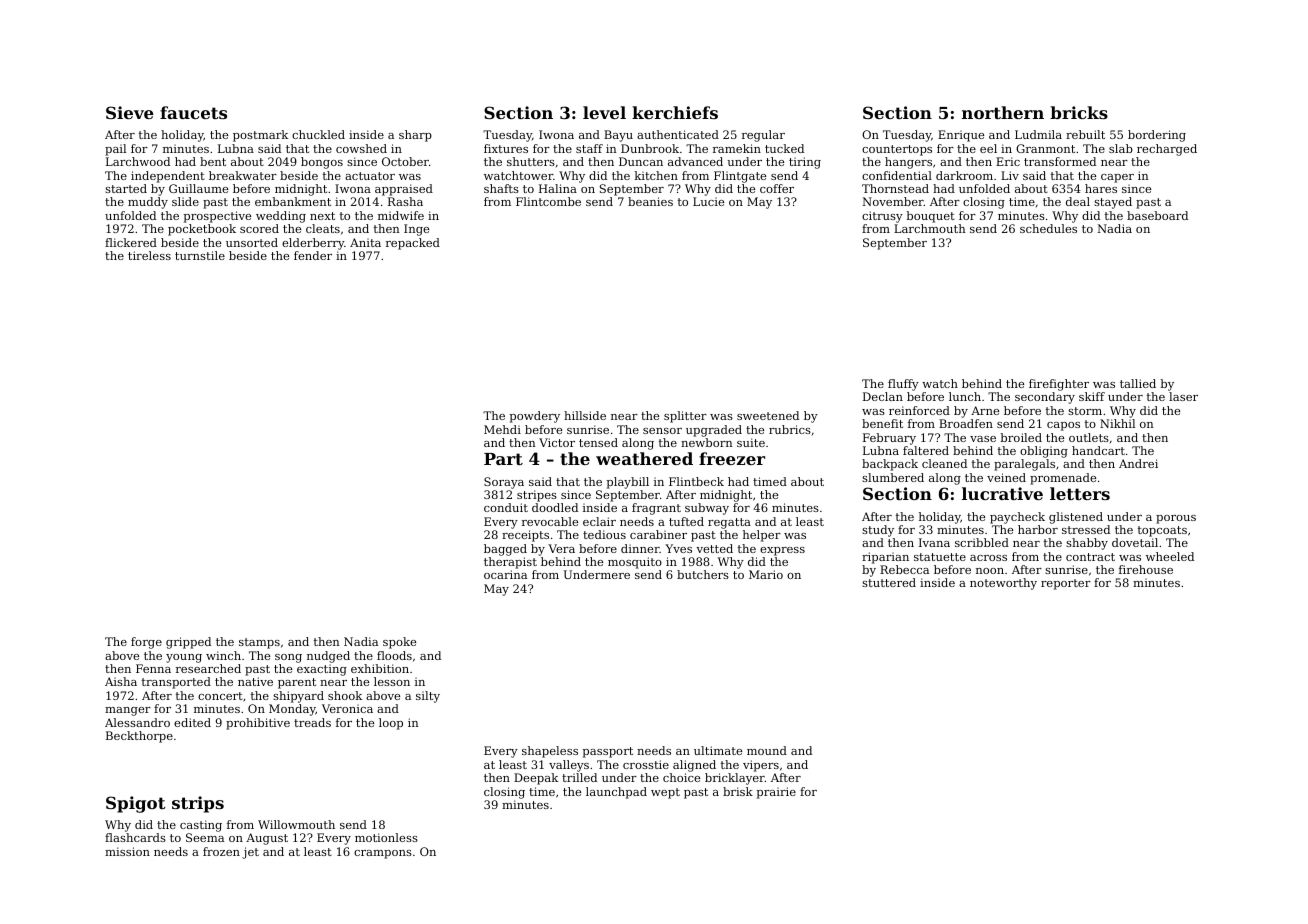 This image has width=1308, height=924. Describe the element at coordinates (930, 217) in the image. I see `bouquet` at that location.
